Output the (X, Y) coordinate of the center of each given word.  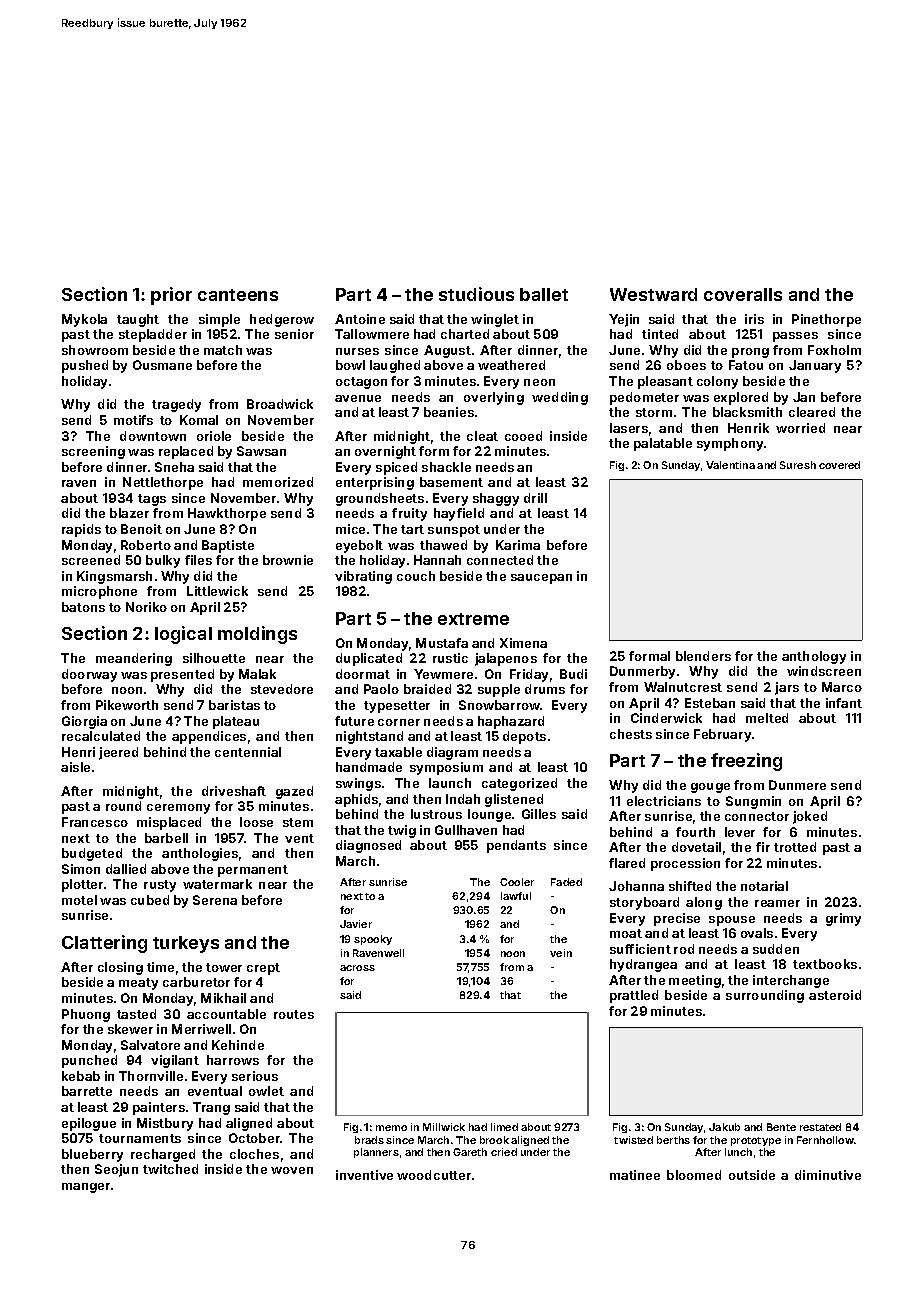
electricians (664, 801)
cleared (812, 412)
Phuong (86, 1015)
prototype (756, 1141)
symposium (446, 768)
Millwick (444, 1127)
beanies (449, 412)
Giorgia (84, 722)
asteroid (835, 995)
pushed (85, 366)
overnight (385, 452)
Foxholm (834, 350)
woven (292, 1170)
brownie (288, 560)
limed (504, 1127)
